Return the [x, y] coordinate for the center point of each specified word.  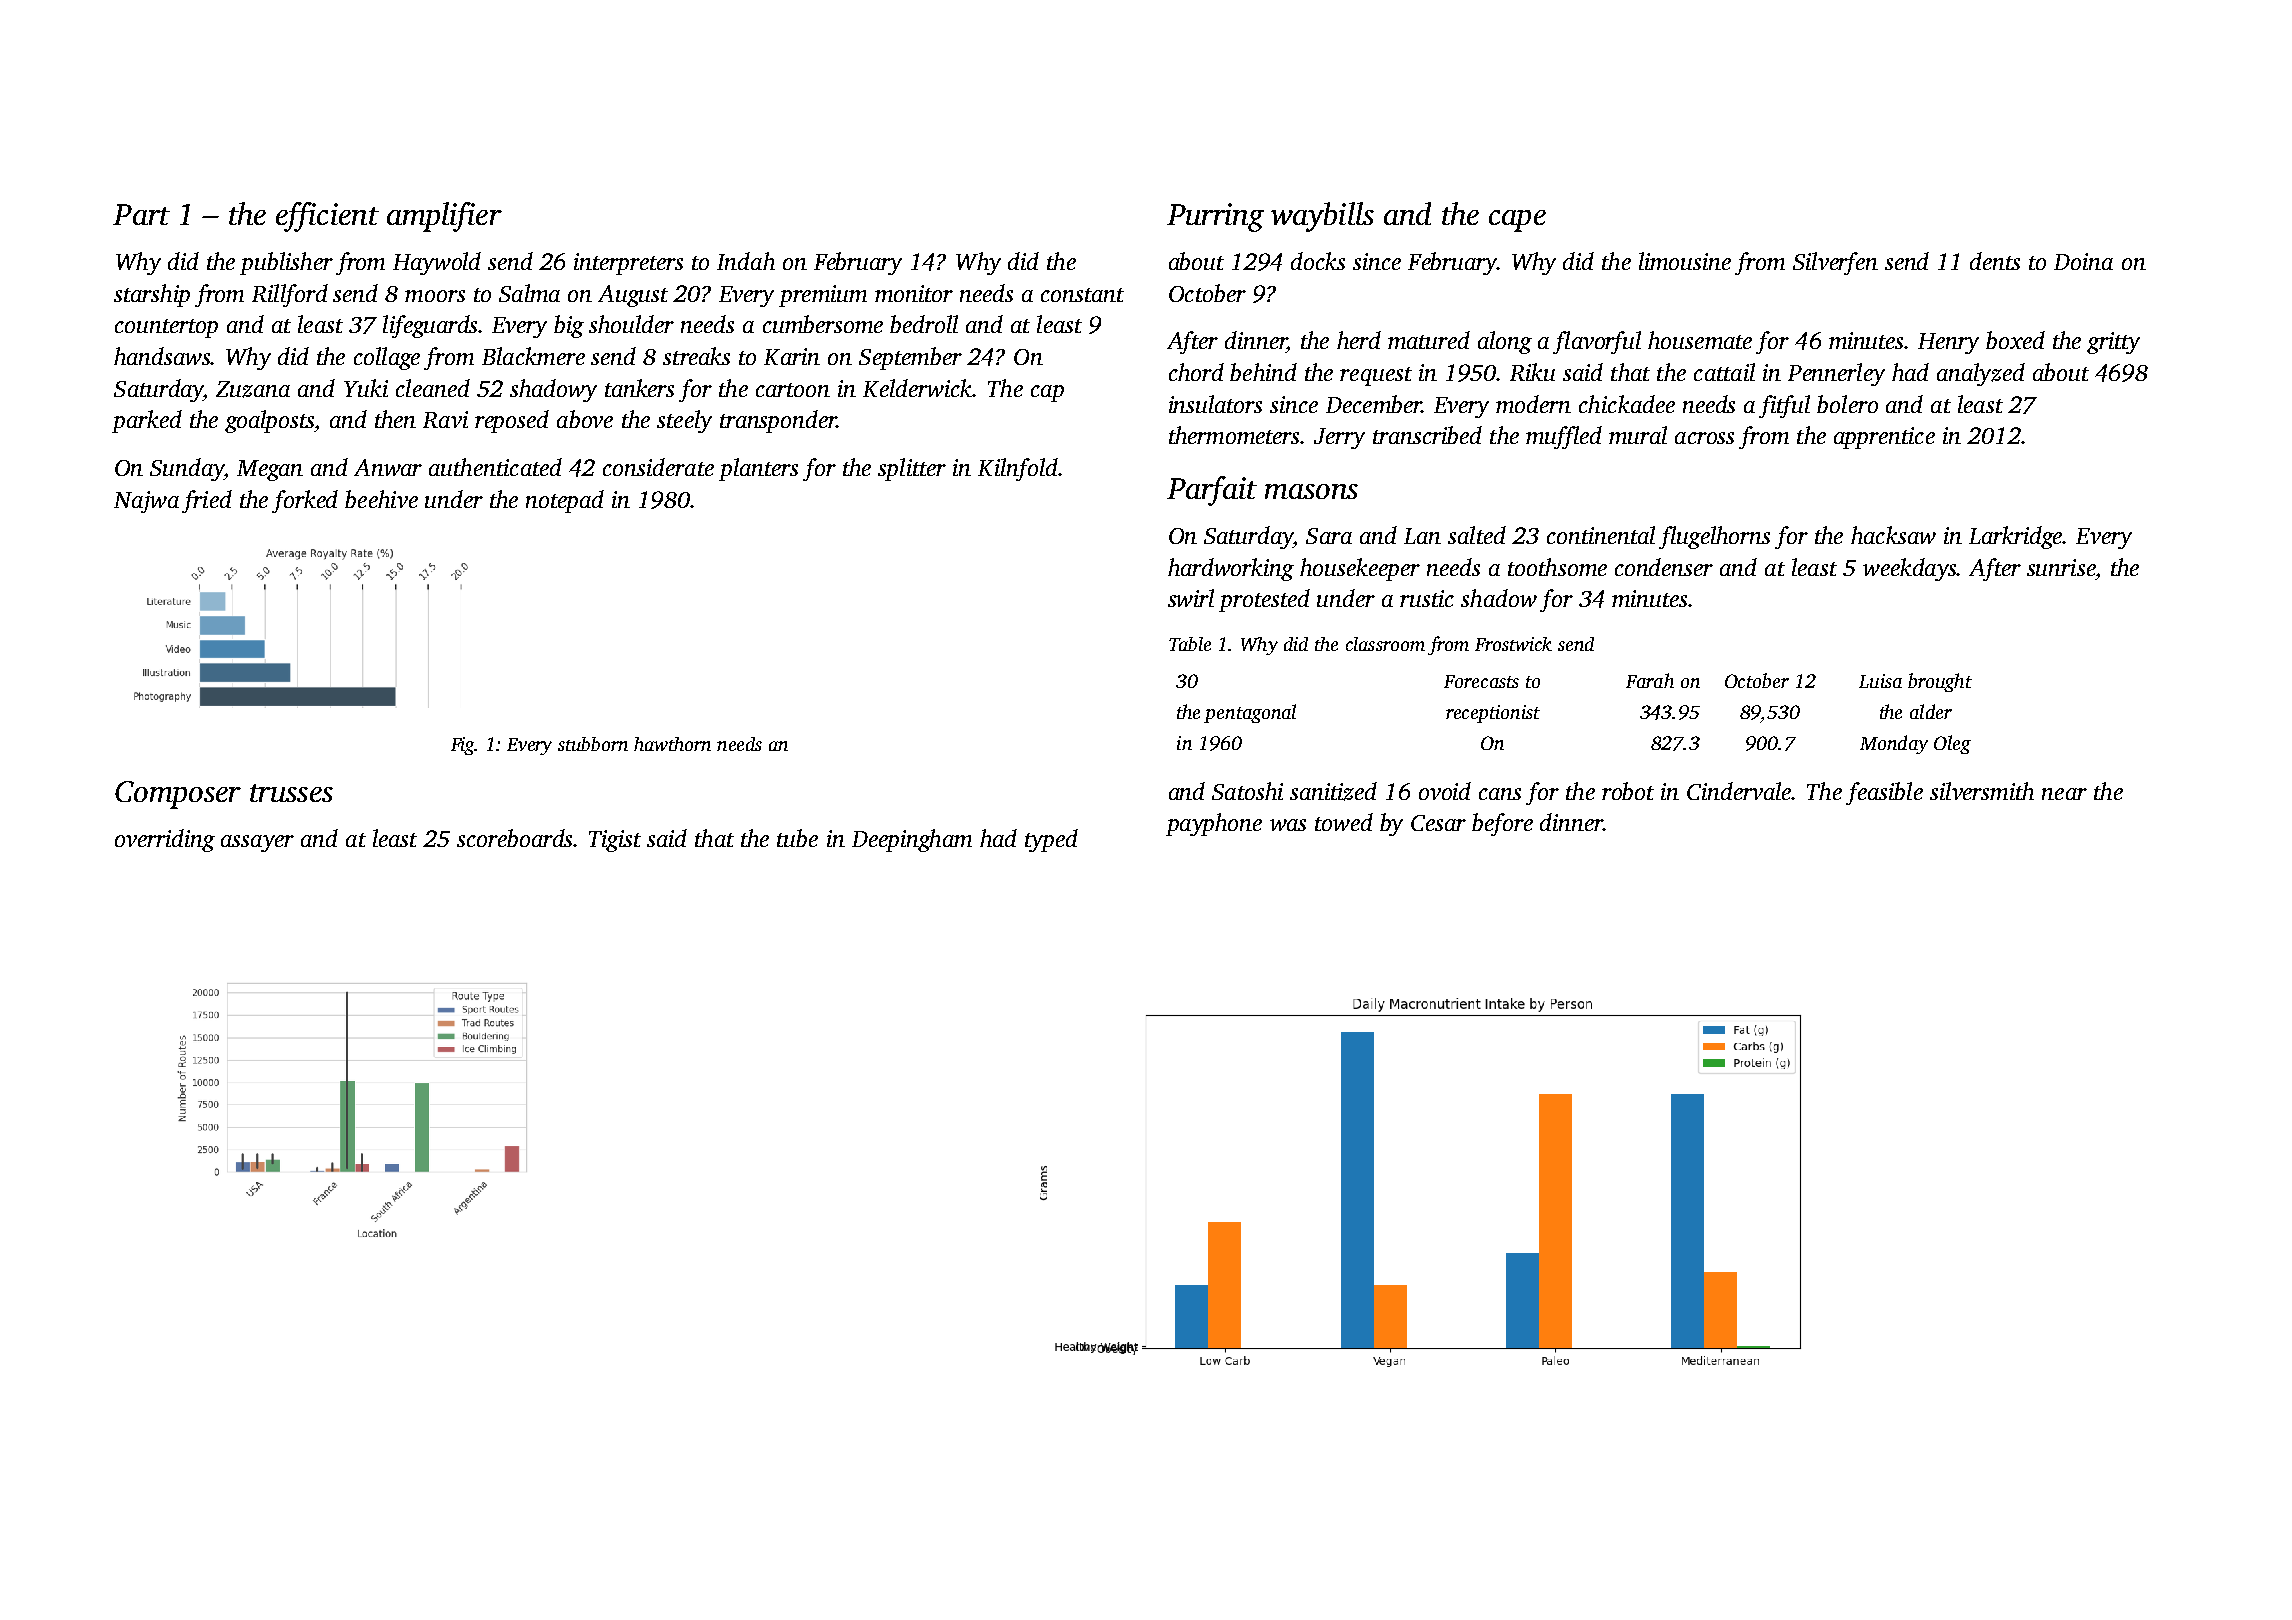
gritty [2113, 343]
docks [1318, 261]
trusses [291, 793]
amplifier [444, 217]
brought [1940, 682]
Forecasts [1481, 681]
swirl [1191, 598]
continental [1601, 535]
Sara [1329, 536]
